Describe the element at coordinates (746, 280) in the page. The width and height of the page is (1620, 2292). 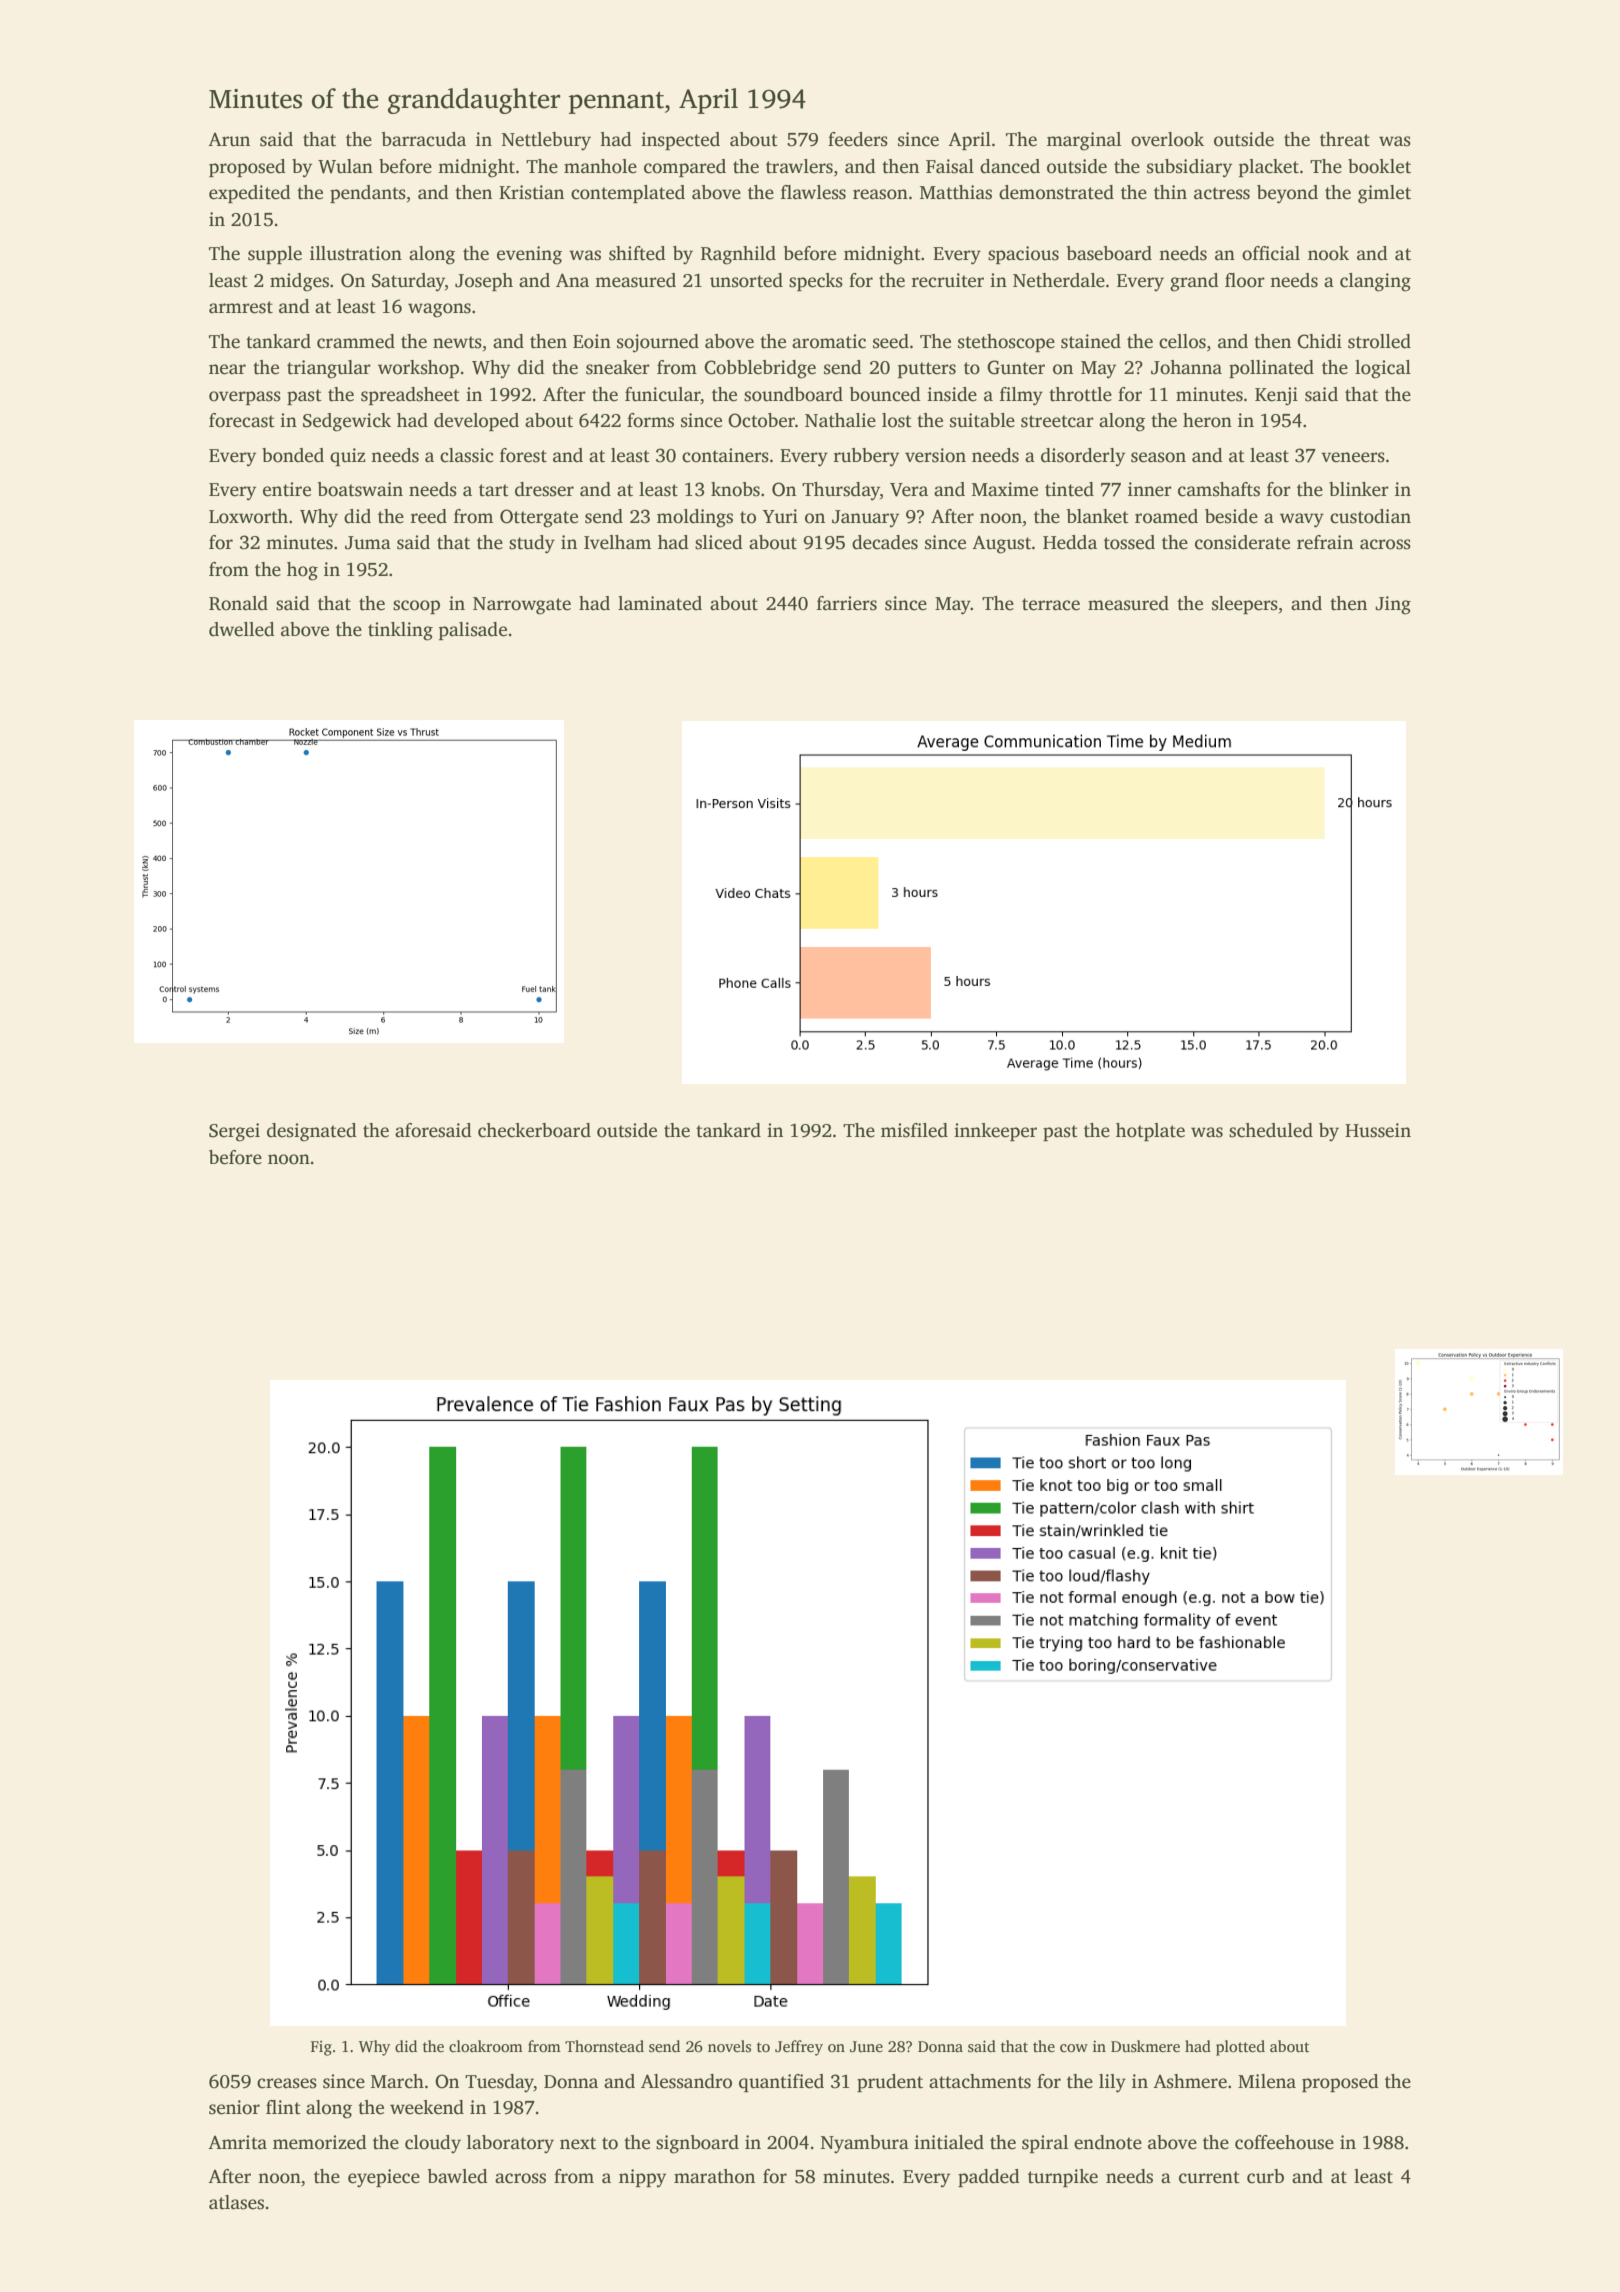
I see `unsorted` at that location.
